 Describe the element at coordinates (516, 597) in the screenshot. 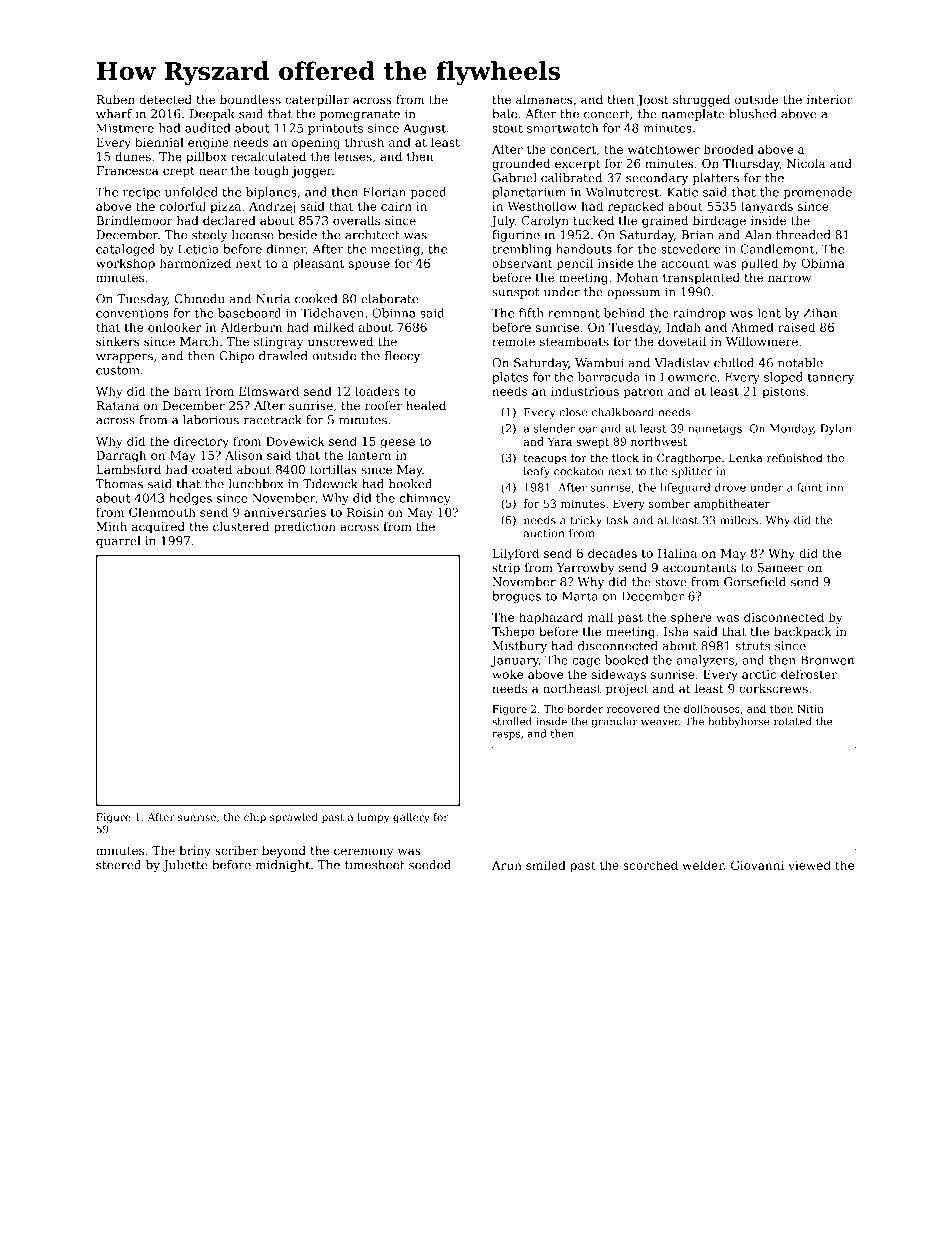

I see `brogues` at that location.
